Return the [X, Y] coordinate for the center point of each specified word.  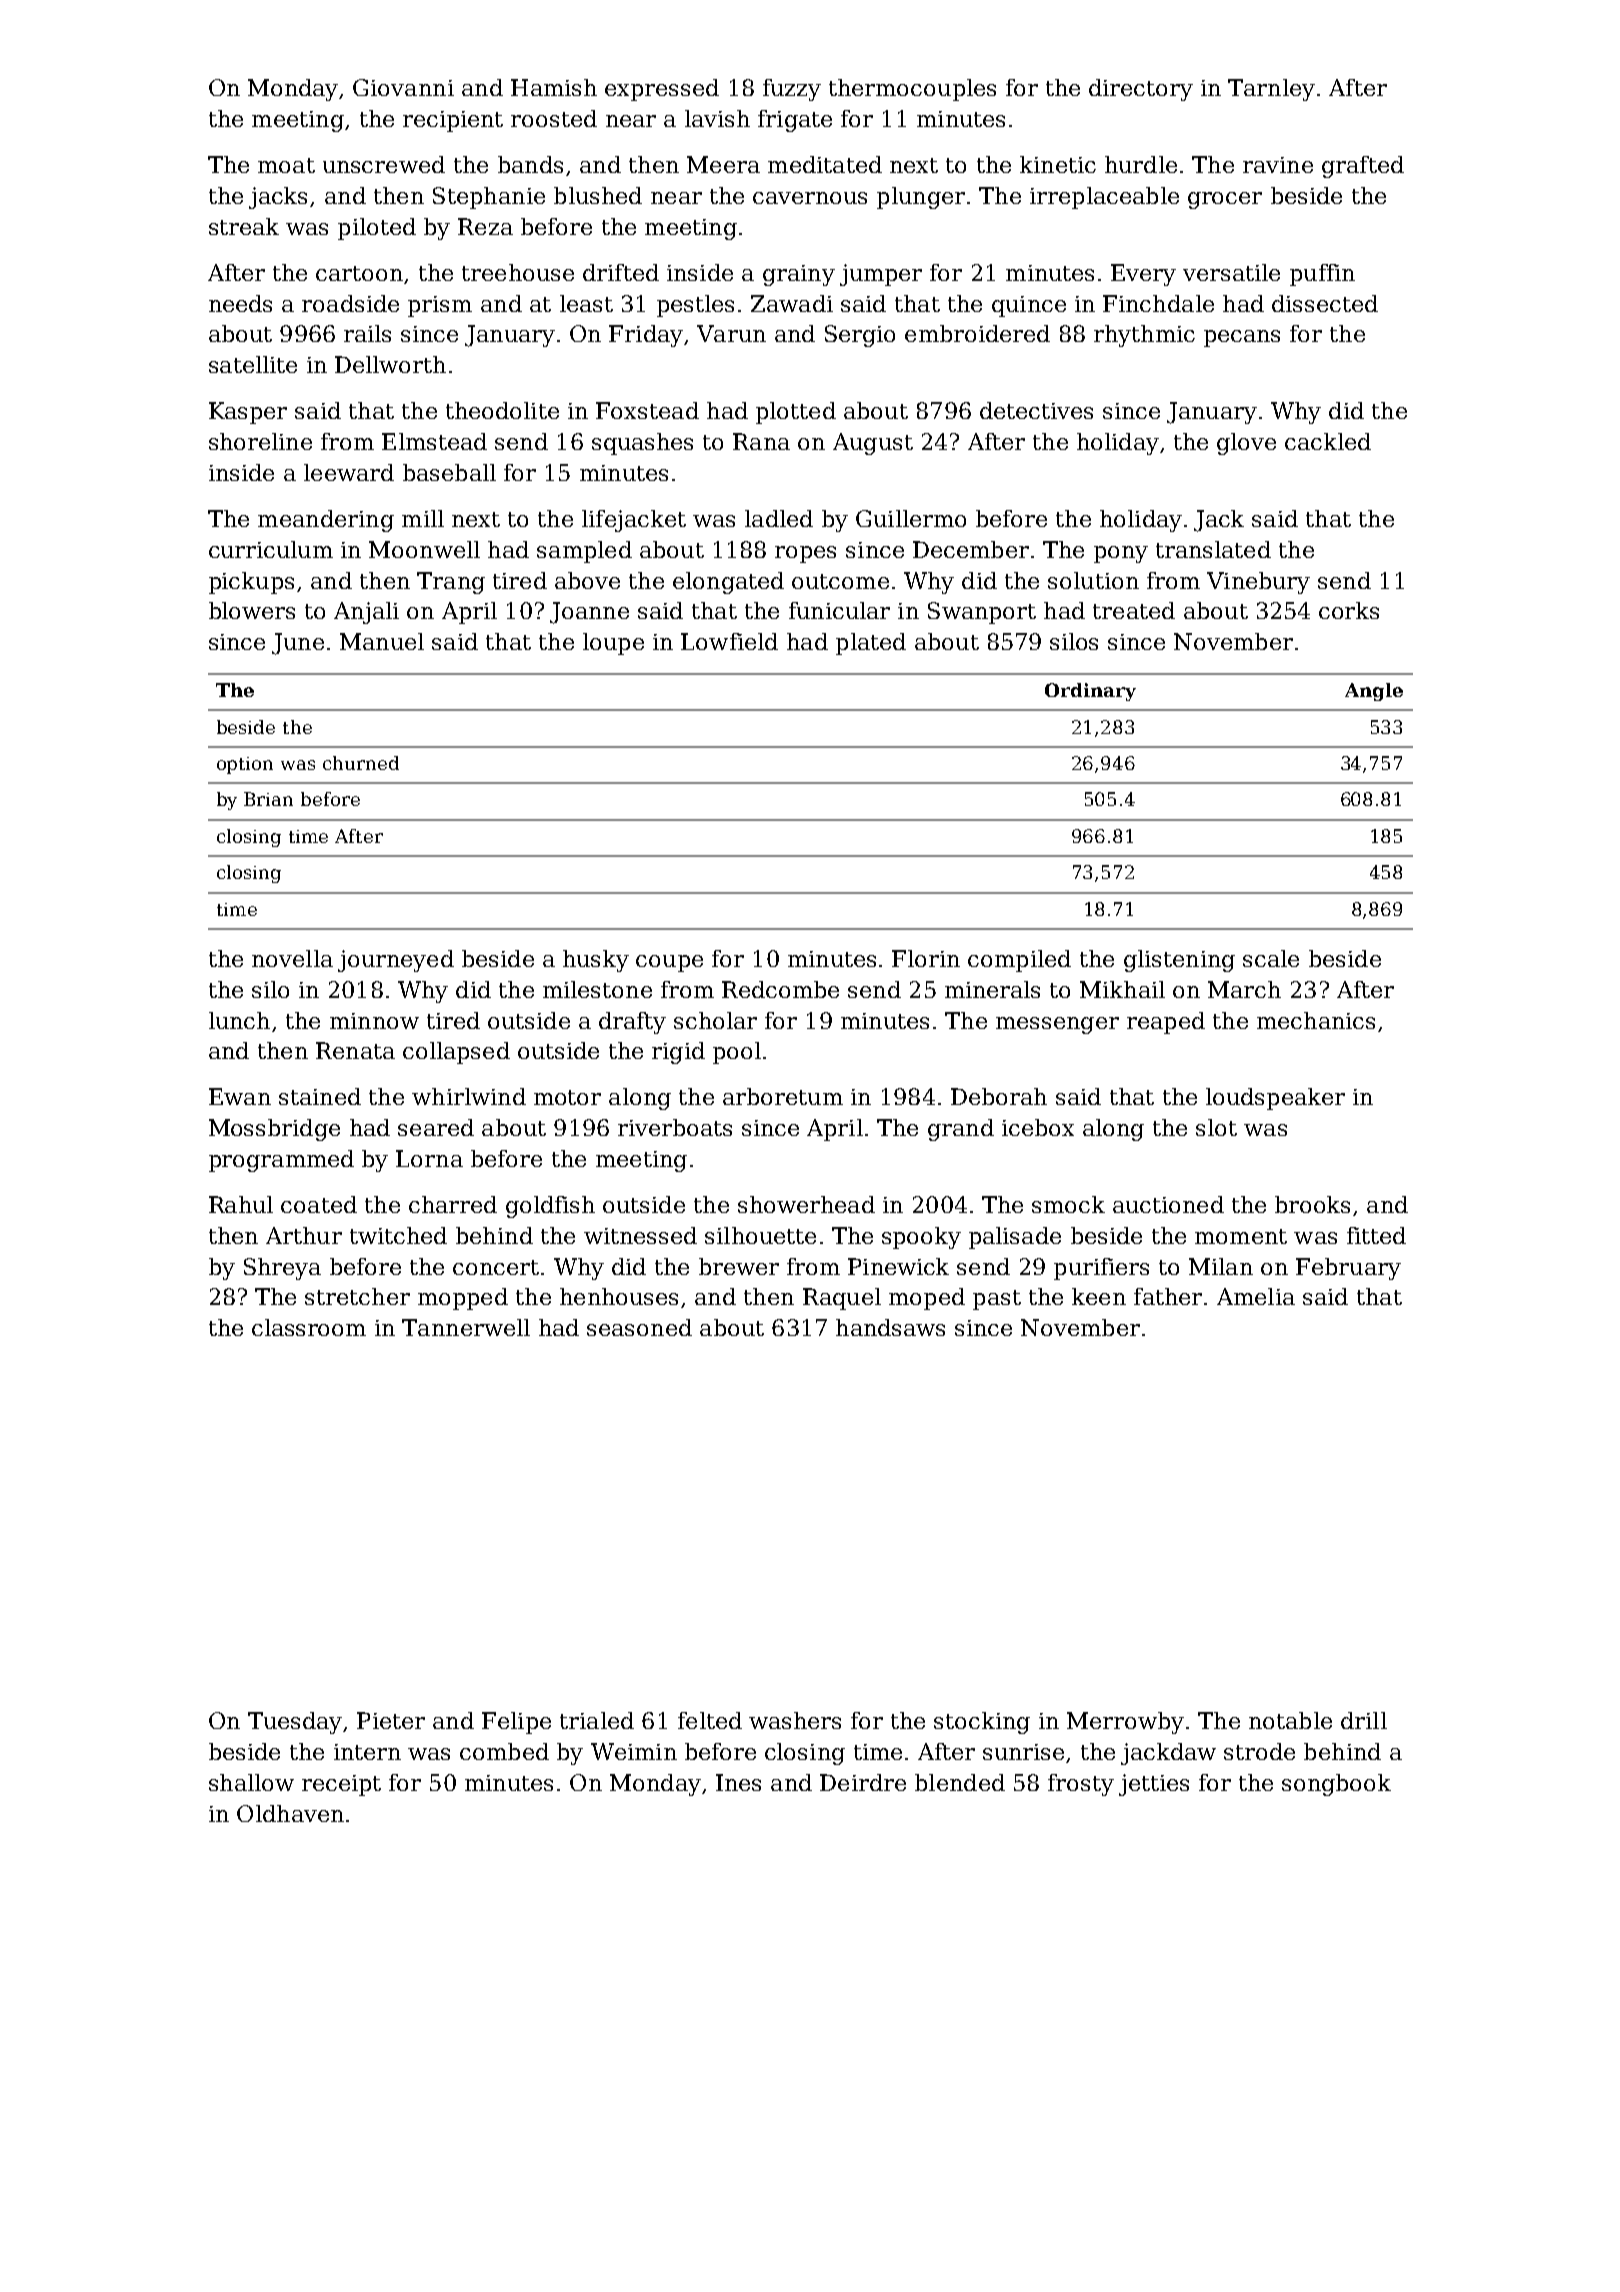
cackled [1328, 441]
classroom [309, 1327]
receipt [341, 1785]
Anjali [366, 613]
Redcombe [780, 989]
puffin [1322, 275]
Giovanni [403, 87]
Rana [761, 441]
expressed [662, 90]
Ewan [240, 1096]
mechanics [1316, 1020]
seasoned [639, 1327]
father [1168, 1296]
